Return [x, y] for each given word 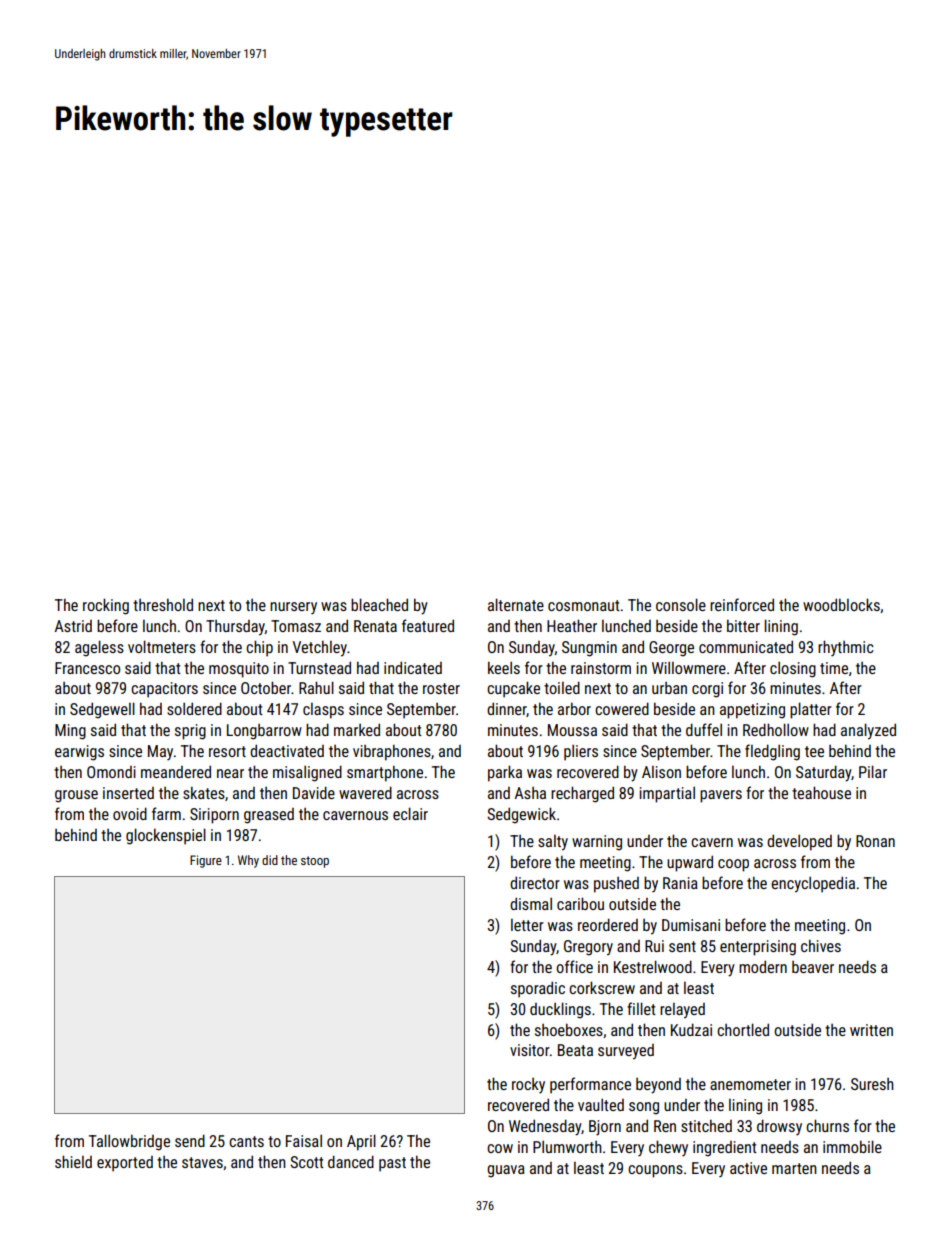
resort [227, 751]
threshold [163, 604]
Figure [206, 861]
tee [814, 751]
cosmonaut [584, 605]
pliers [581, 753]
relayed [682, 1011]
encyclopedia [813, 884]
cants [246, 1141]
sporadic [538, 989]
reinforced [742, 604]
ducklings [560, 1010]
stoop [315, 862]
